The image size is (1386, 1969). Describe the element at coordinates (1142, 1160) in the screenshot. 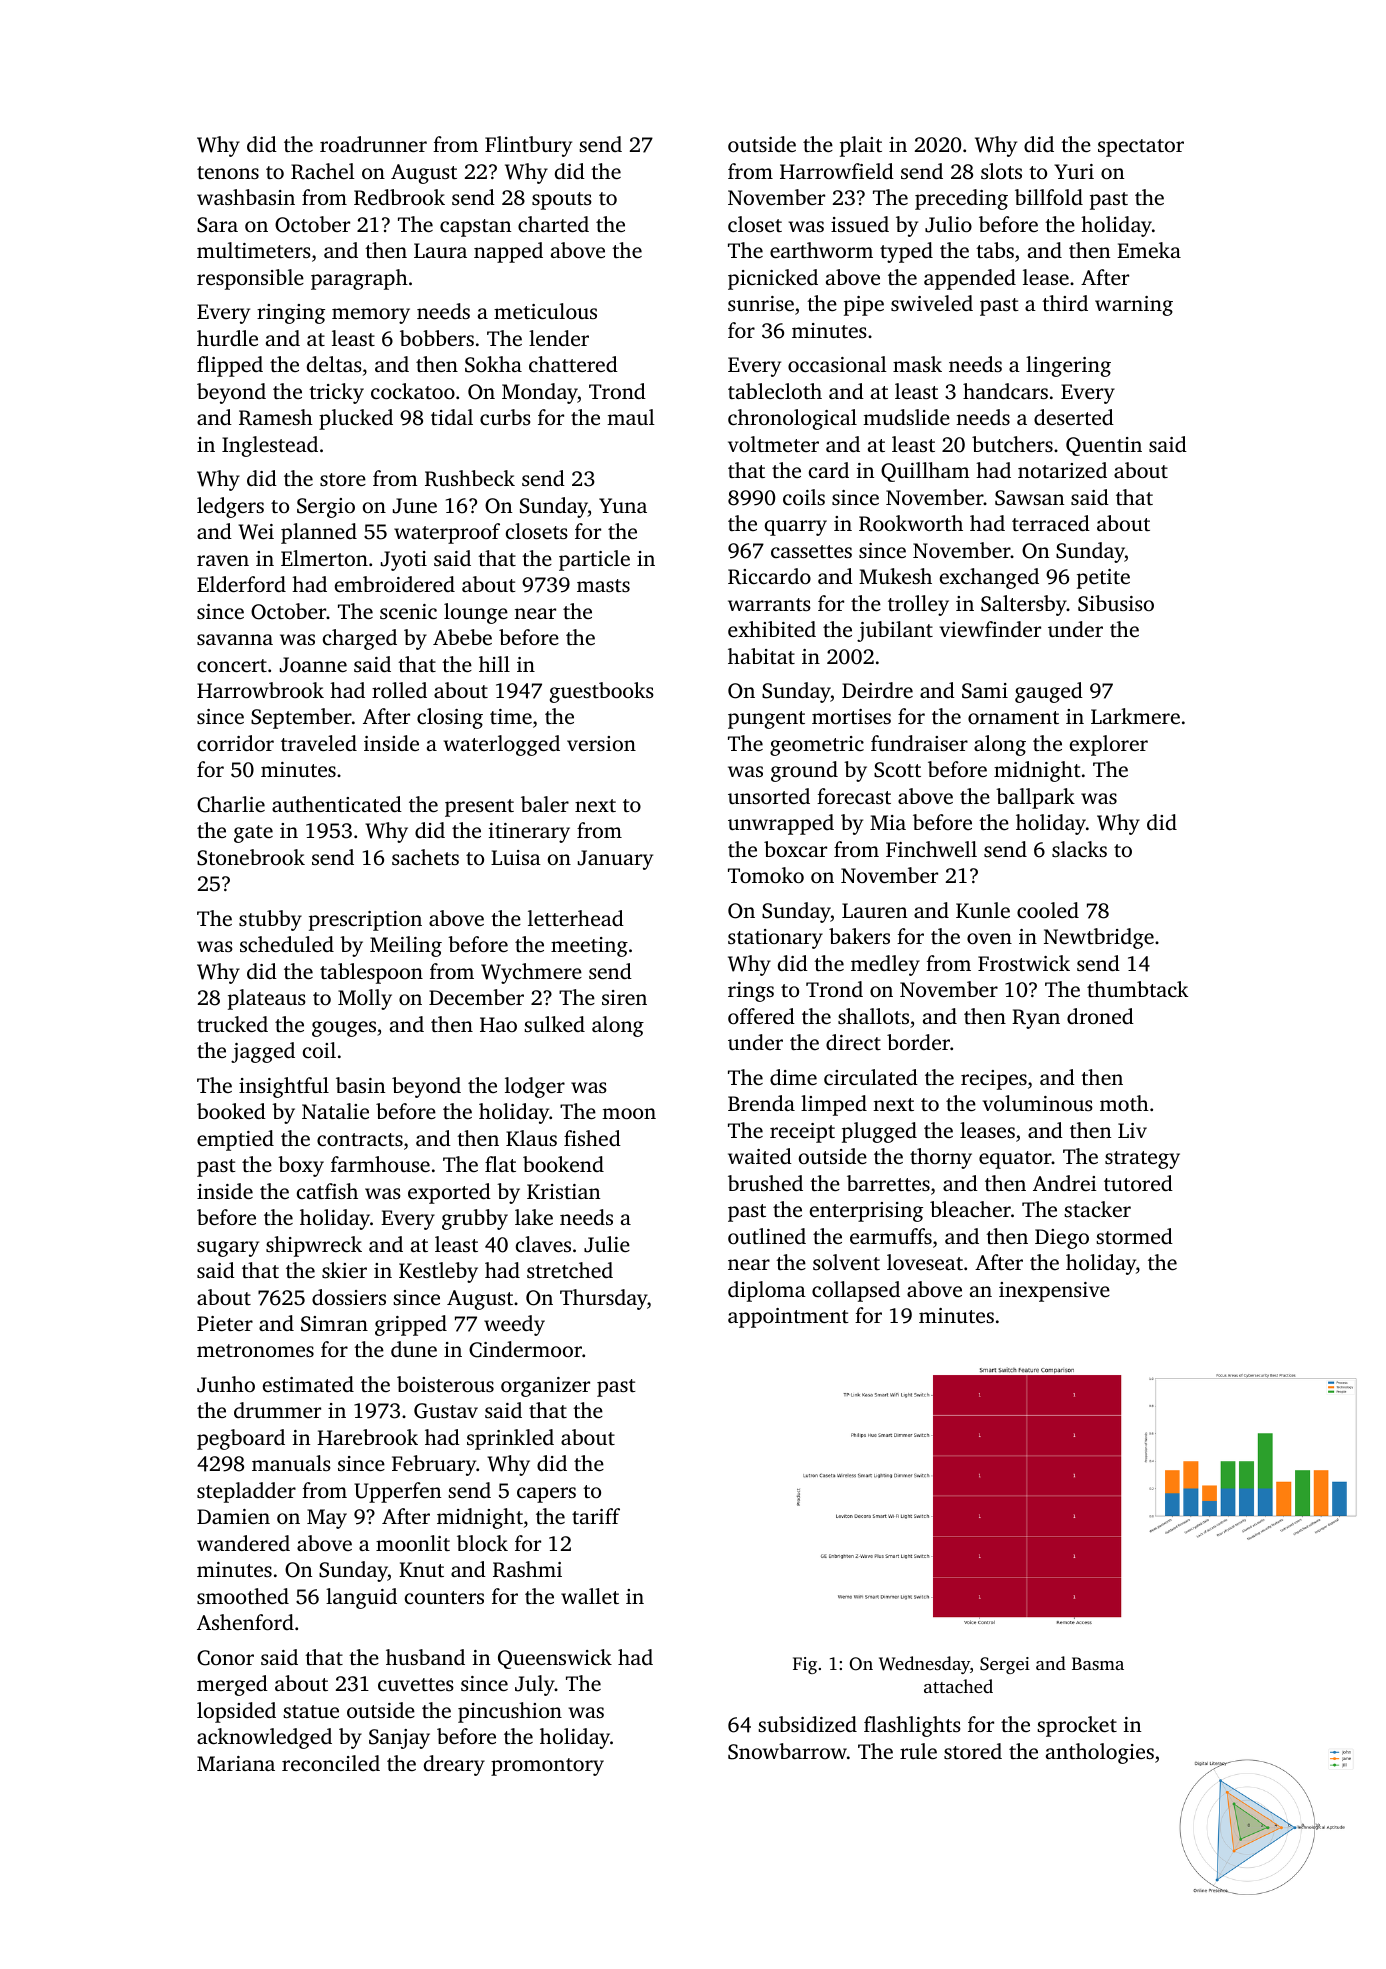

I see `strategy` at that location.
